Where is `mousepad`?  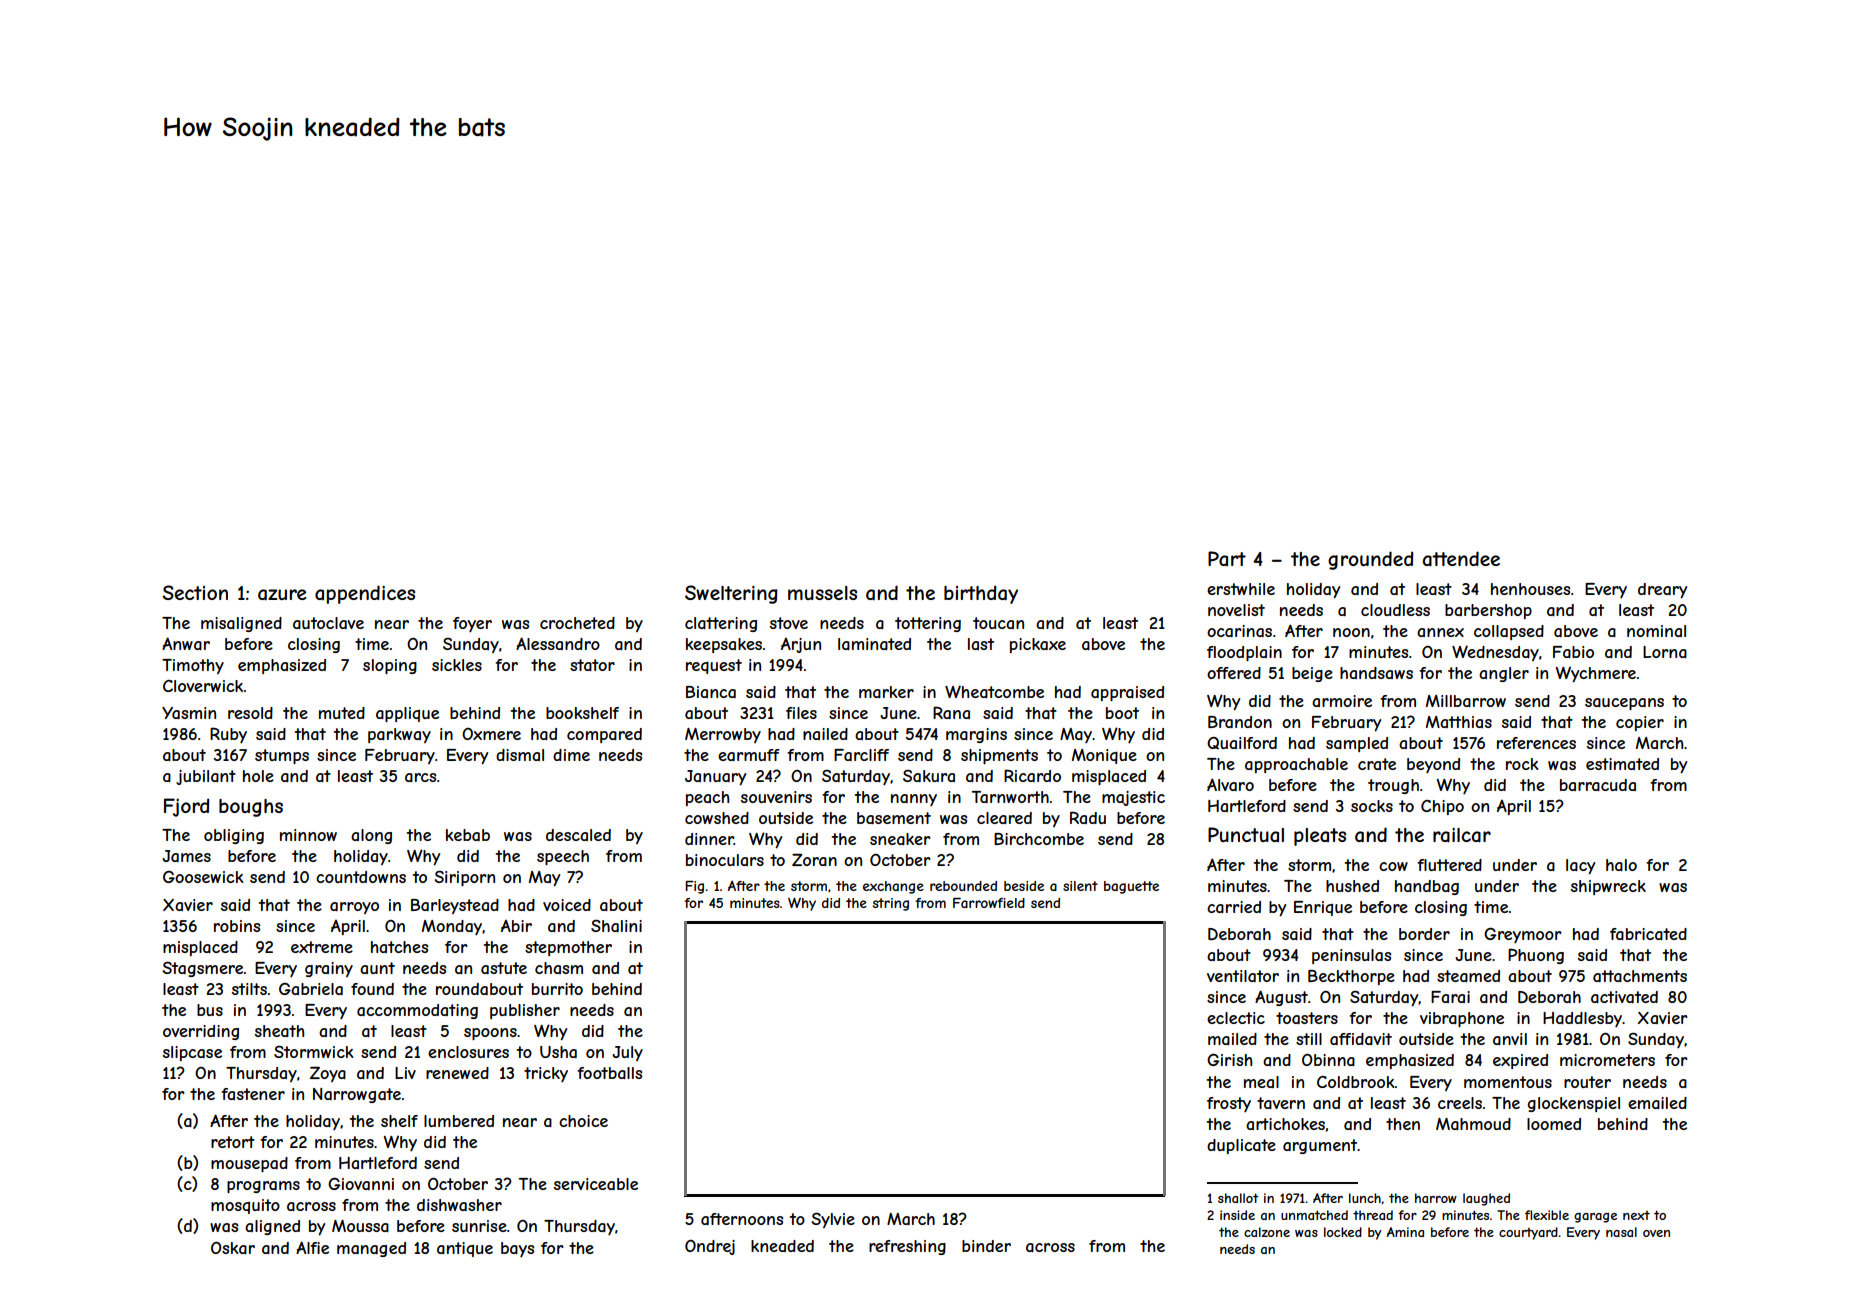
mousepad is located at coordinates (249, 1164).
